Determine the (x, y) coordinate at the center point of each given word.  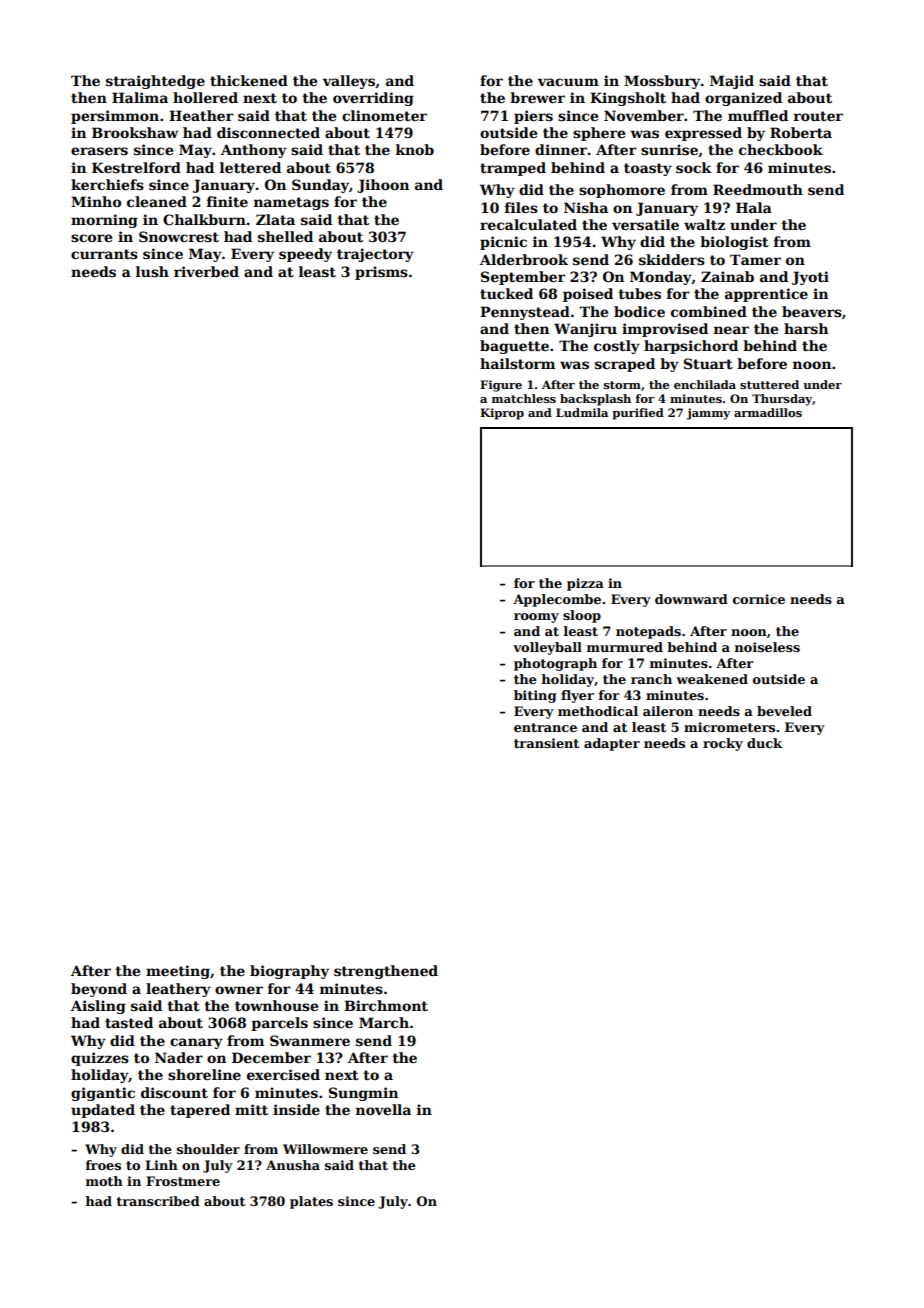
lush (152, 271)
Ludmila (582, 412)
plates (311, 1202)
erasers (99, 151)
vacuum (568, 82)
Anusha (293, 1165)
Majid (732, 82)
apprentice (766, 295)
